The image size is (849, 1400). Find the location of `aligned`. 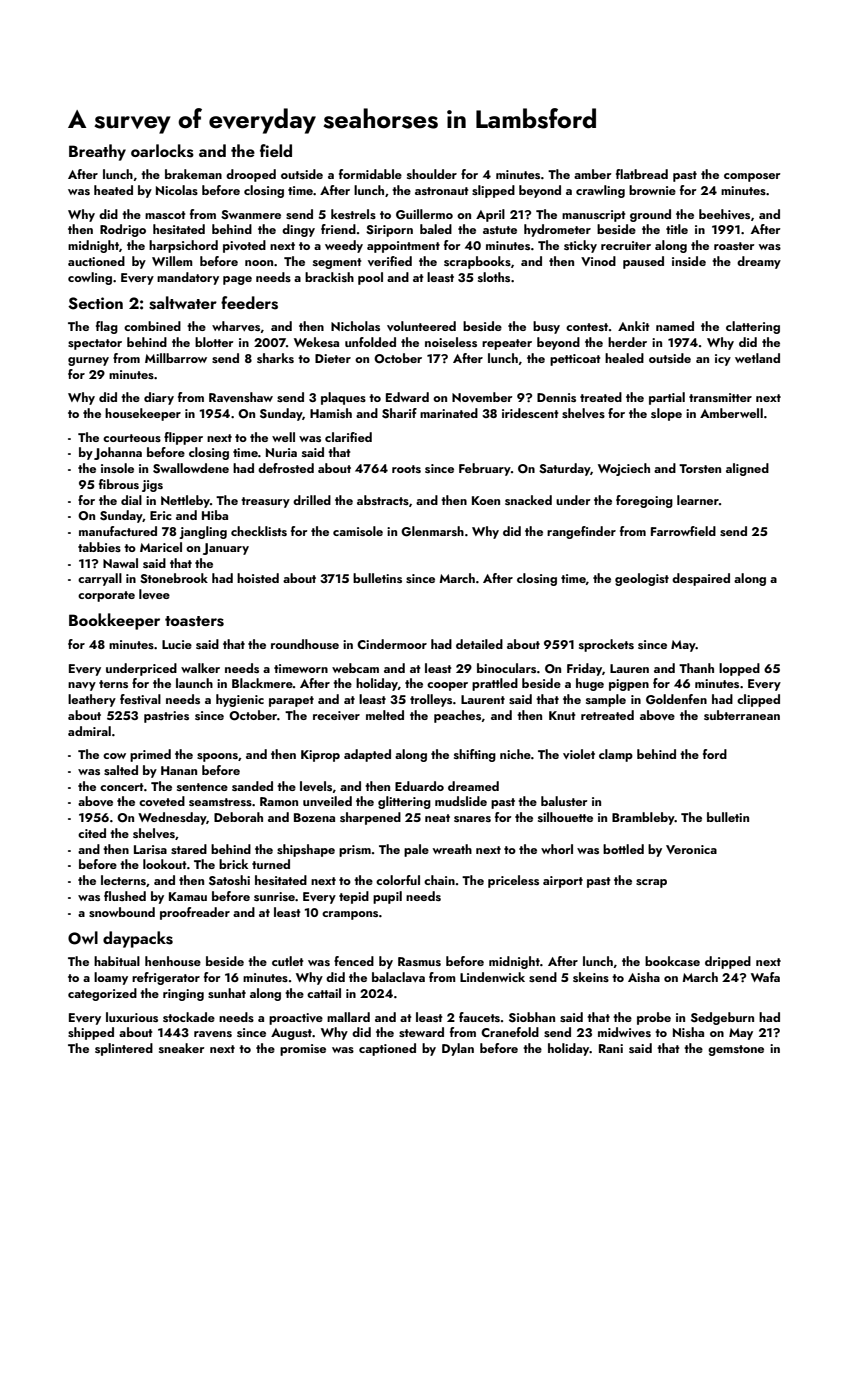

aligned is located at coordinates (747, 469).
